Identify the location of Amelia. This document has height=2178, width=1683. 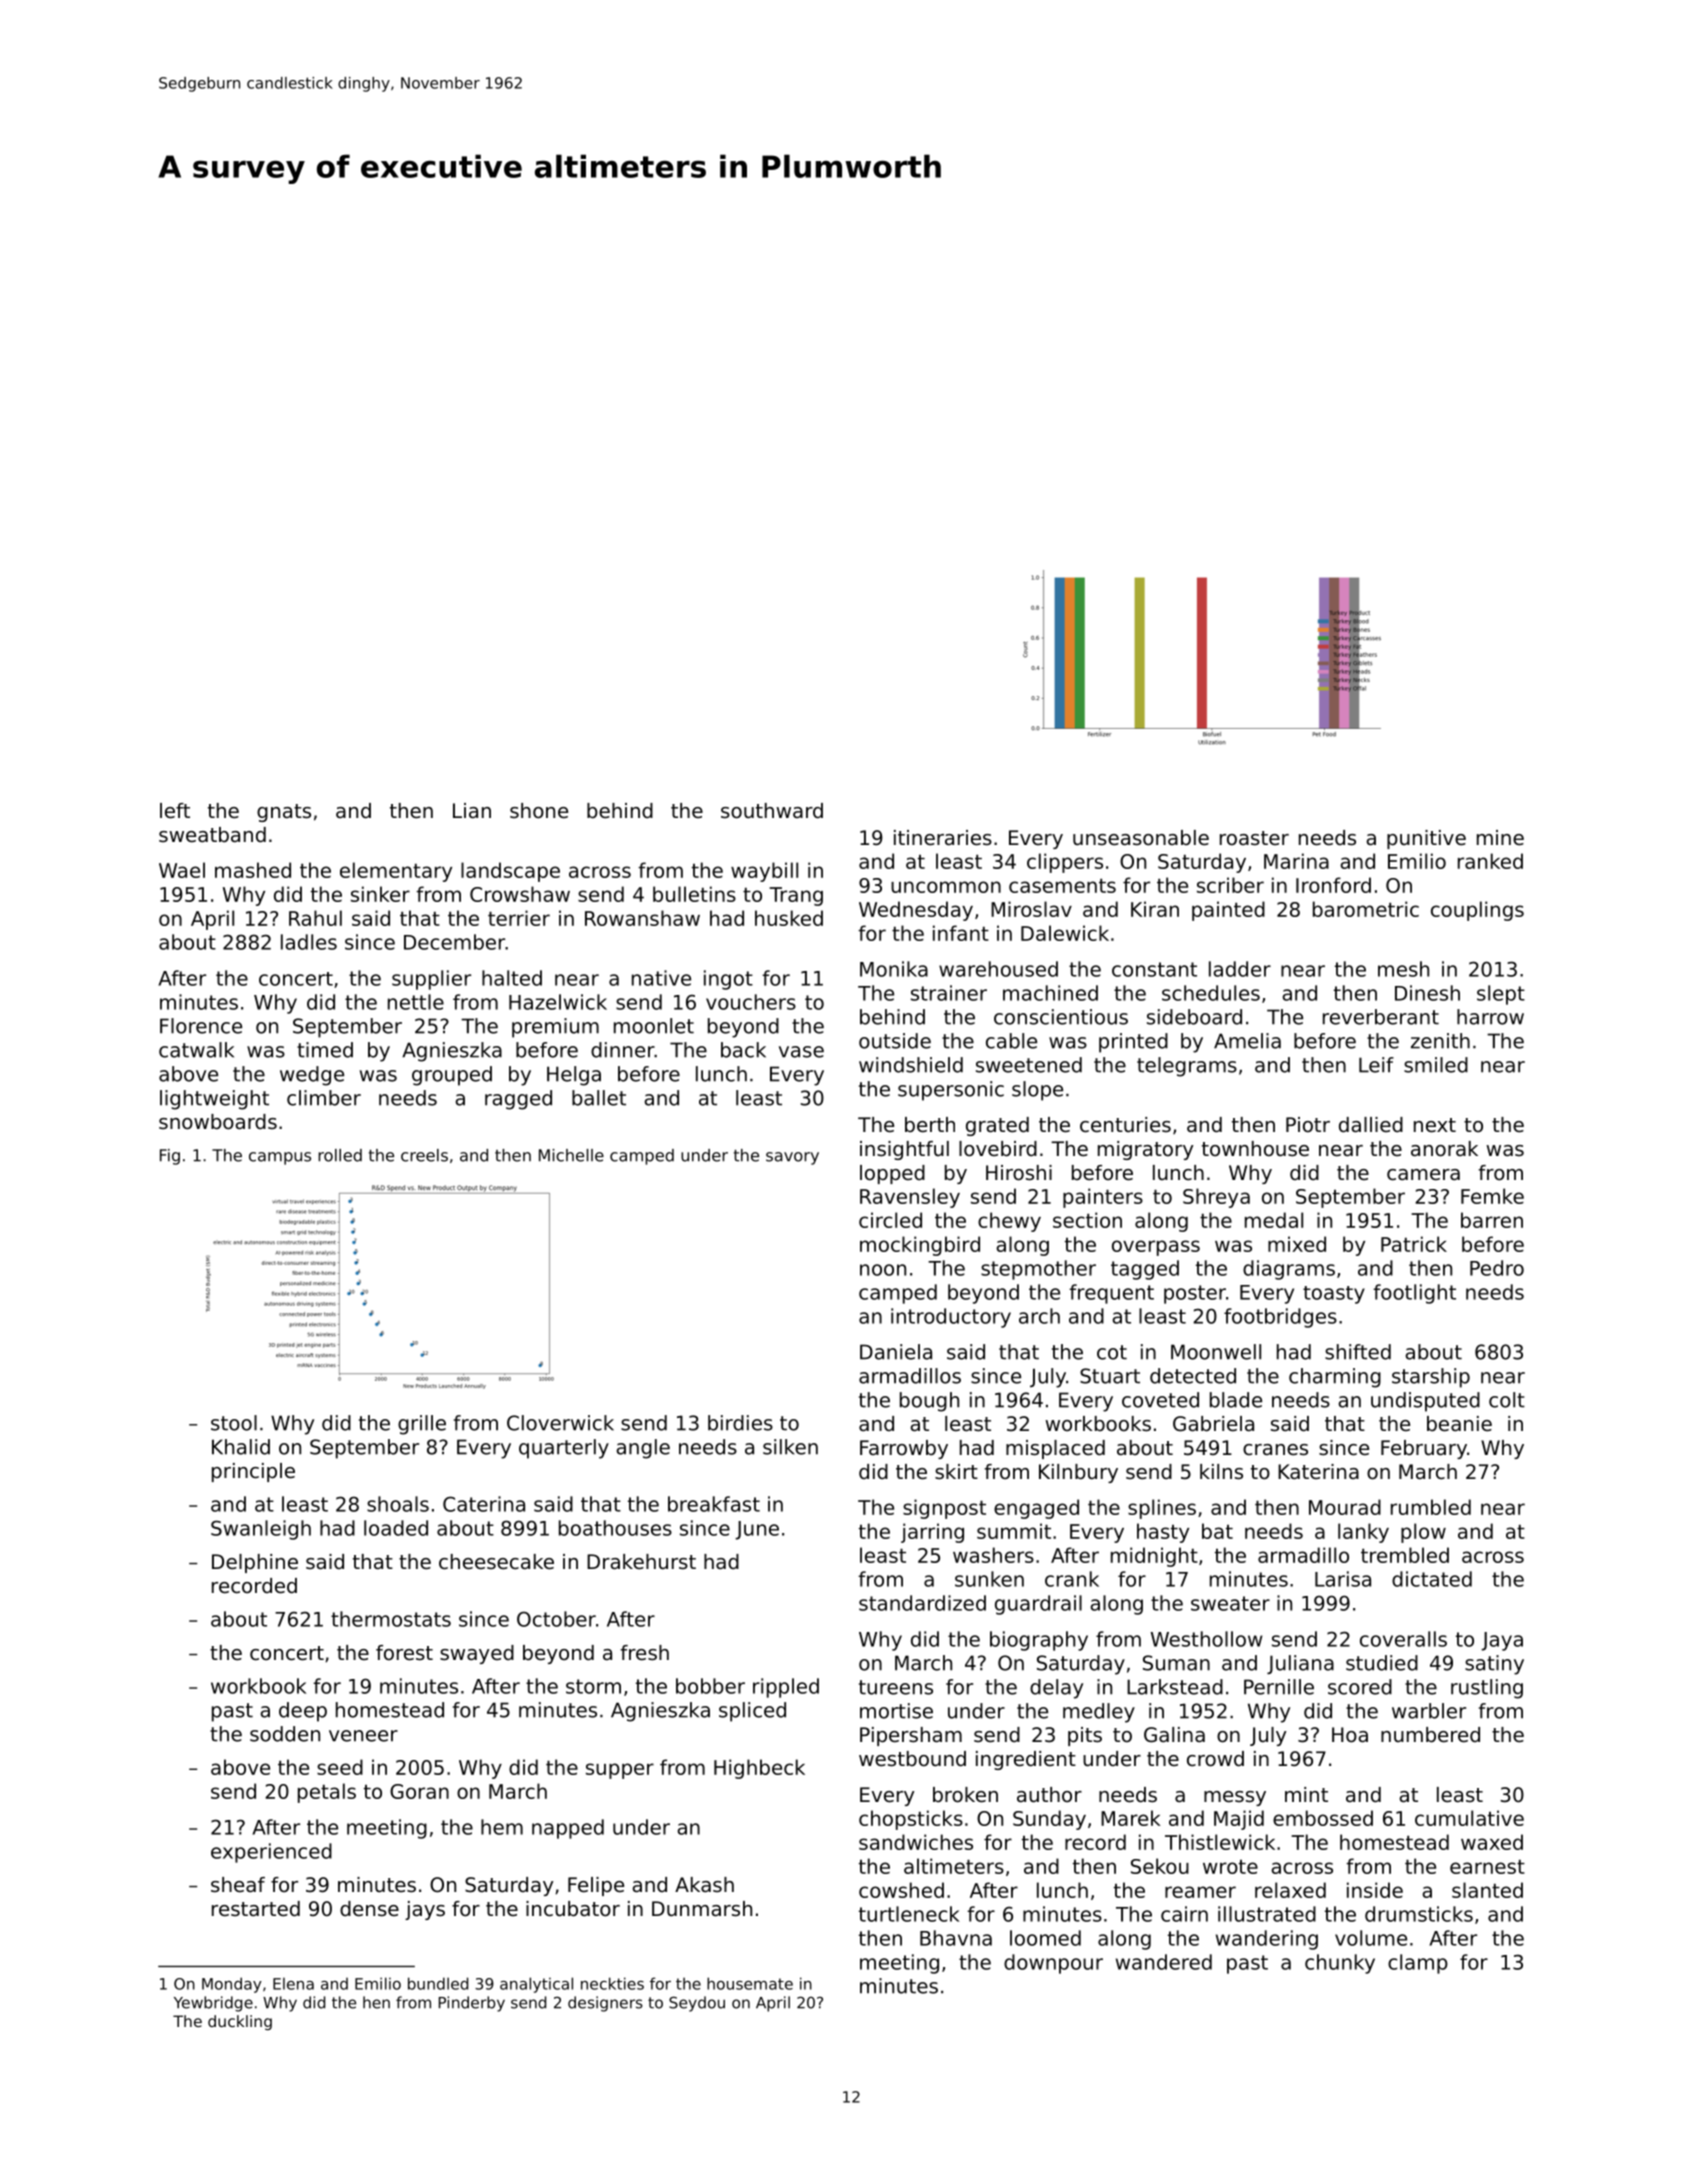
(1247, 1041).
